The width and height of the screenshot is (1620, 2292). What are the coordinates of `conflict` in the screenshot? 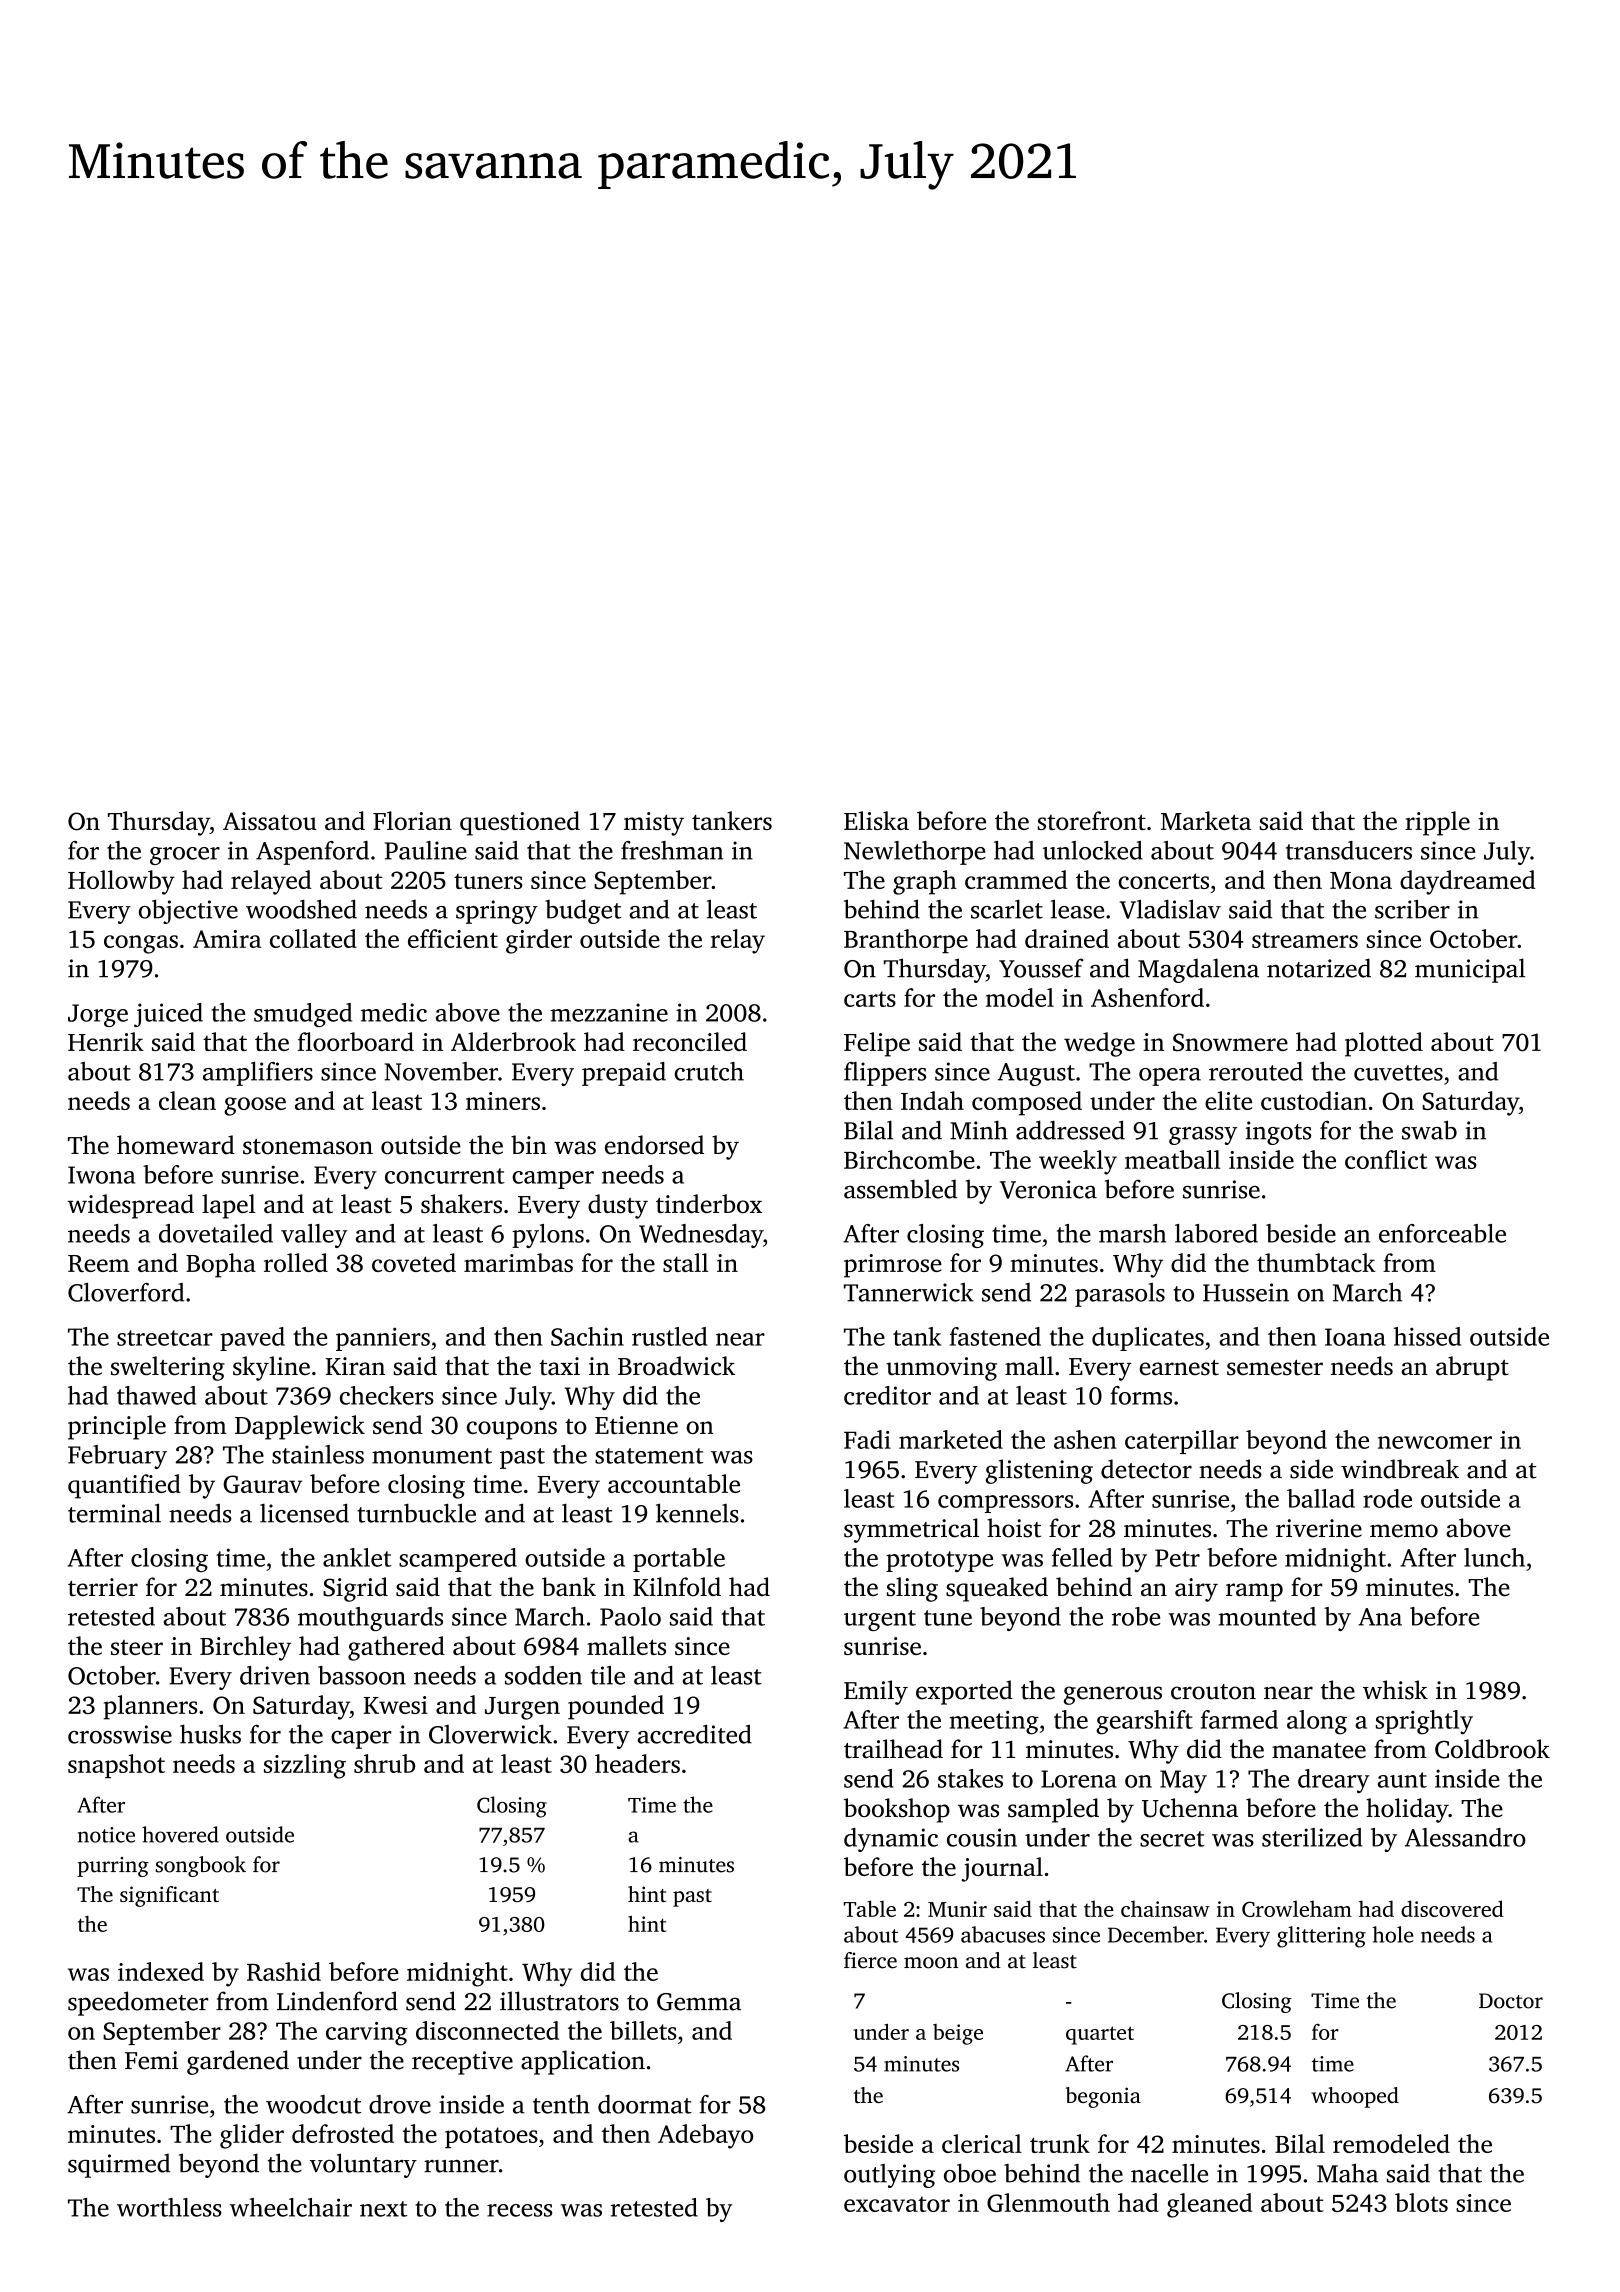 It's located at (1386, 1159).
